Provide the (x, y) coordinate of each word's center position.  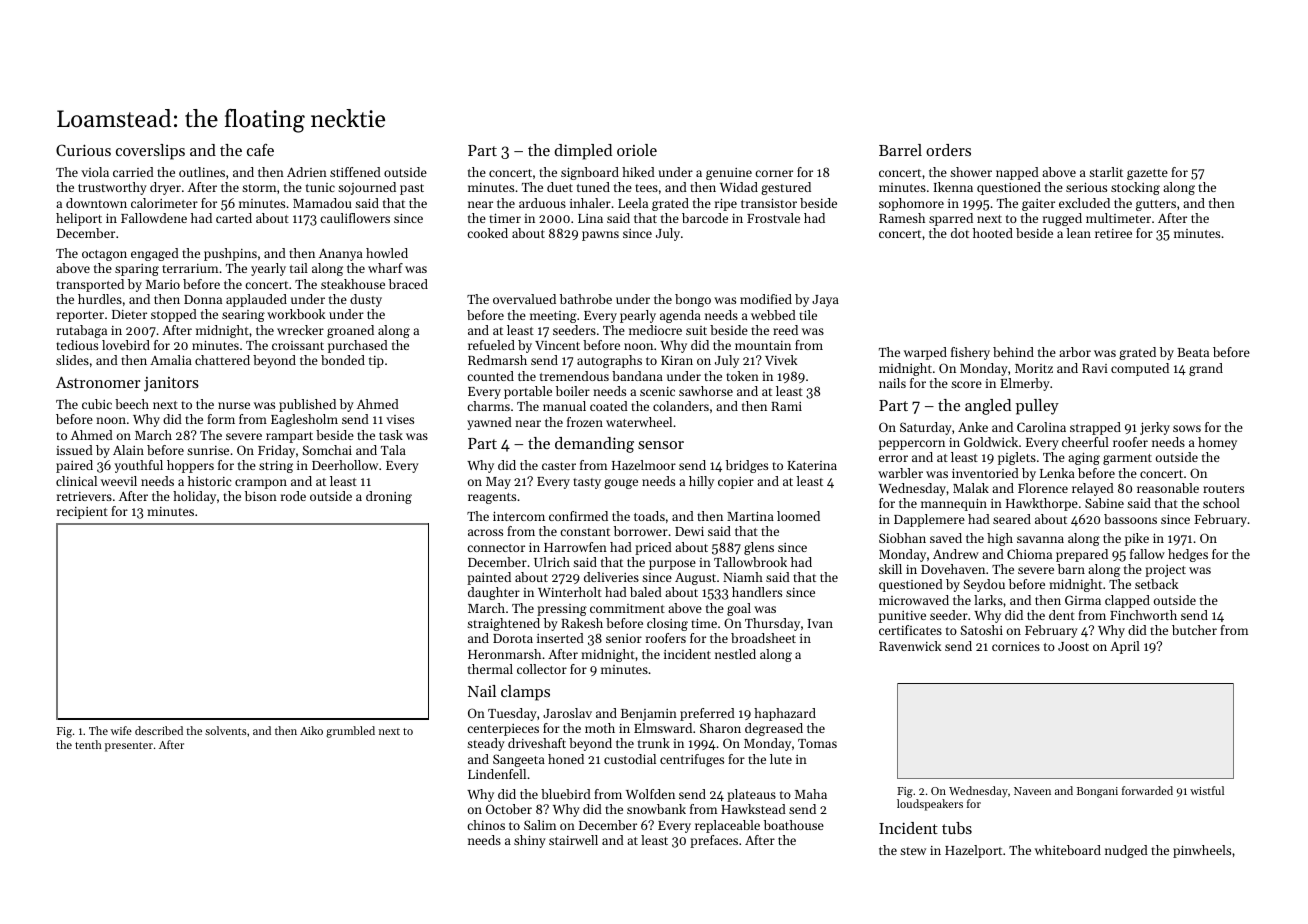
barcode (705, 218)
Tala (393, 450)
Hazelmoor (644, 465)
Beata (1193, 352)
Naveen (1032, 791)
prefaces (714, 841)
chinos (486, 825)
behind (1013, 352)
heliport (79, 219)
